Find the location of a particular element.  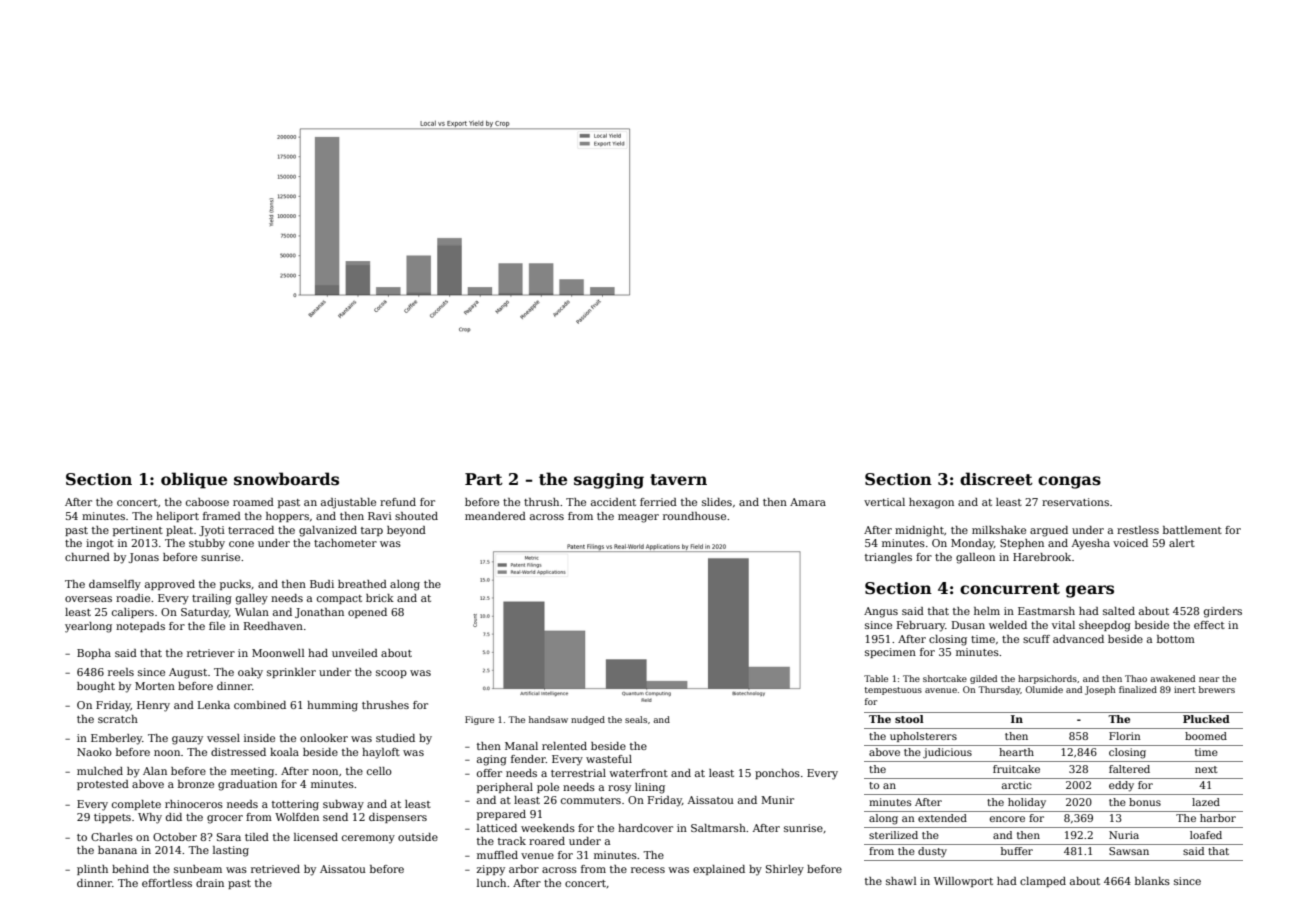

Reedhaven is located at coordinates (273, 626).
